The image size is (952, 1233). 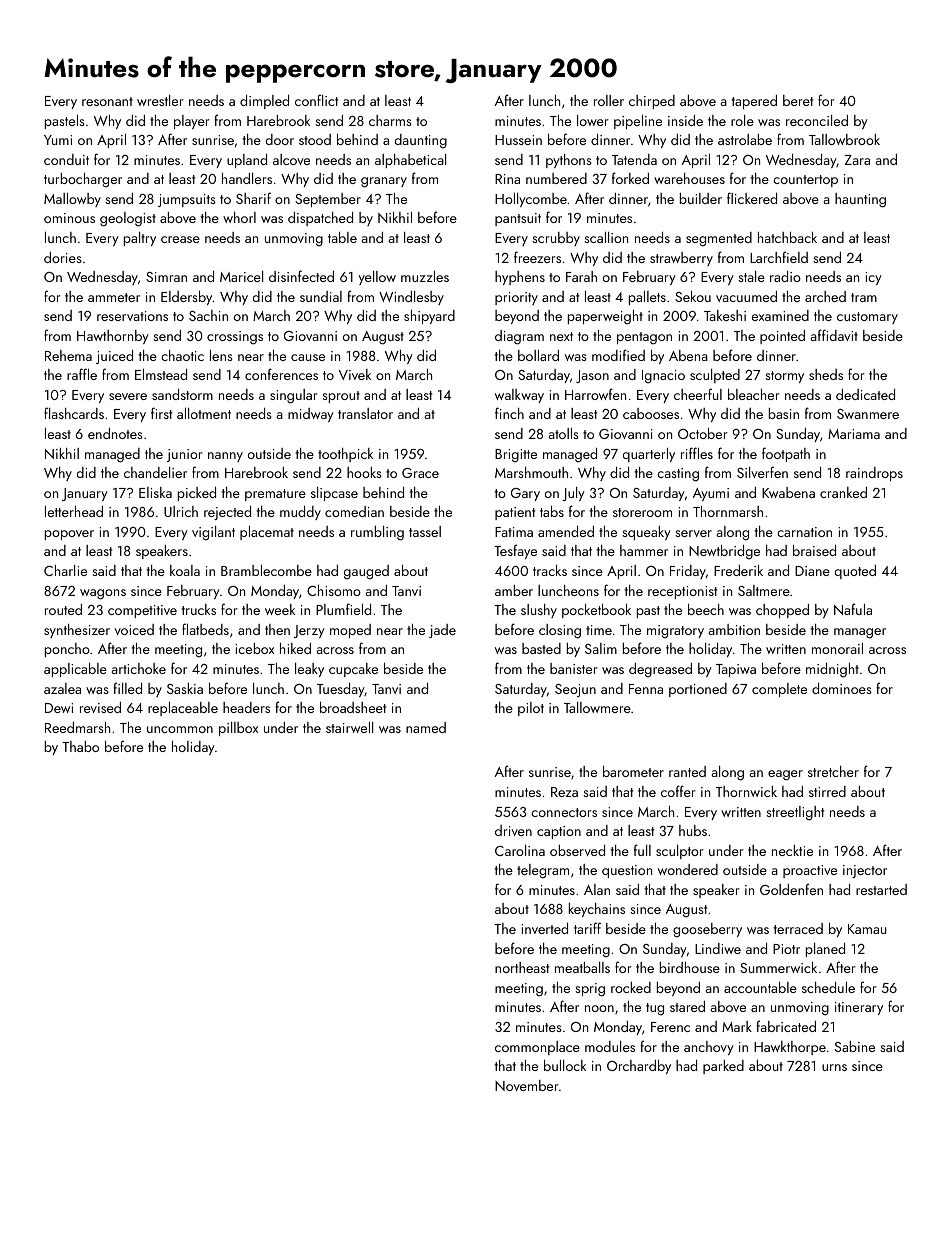 What do you see at coordinates (527, 1085) in the screenshot?
I see `November` at bounding box center [527, 1085].
